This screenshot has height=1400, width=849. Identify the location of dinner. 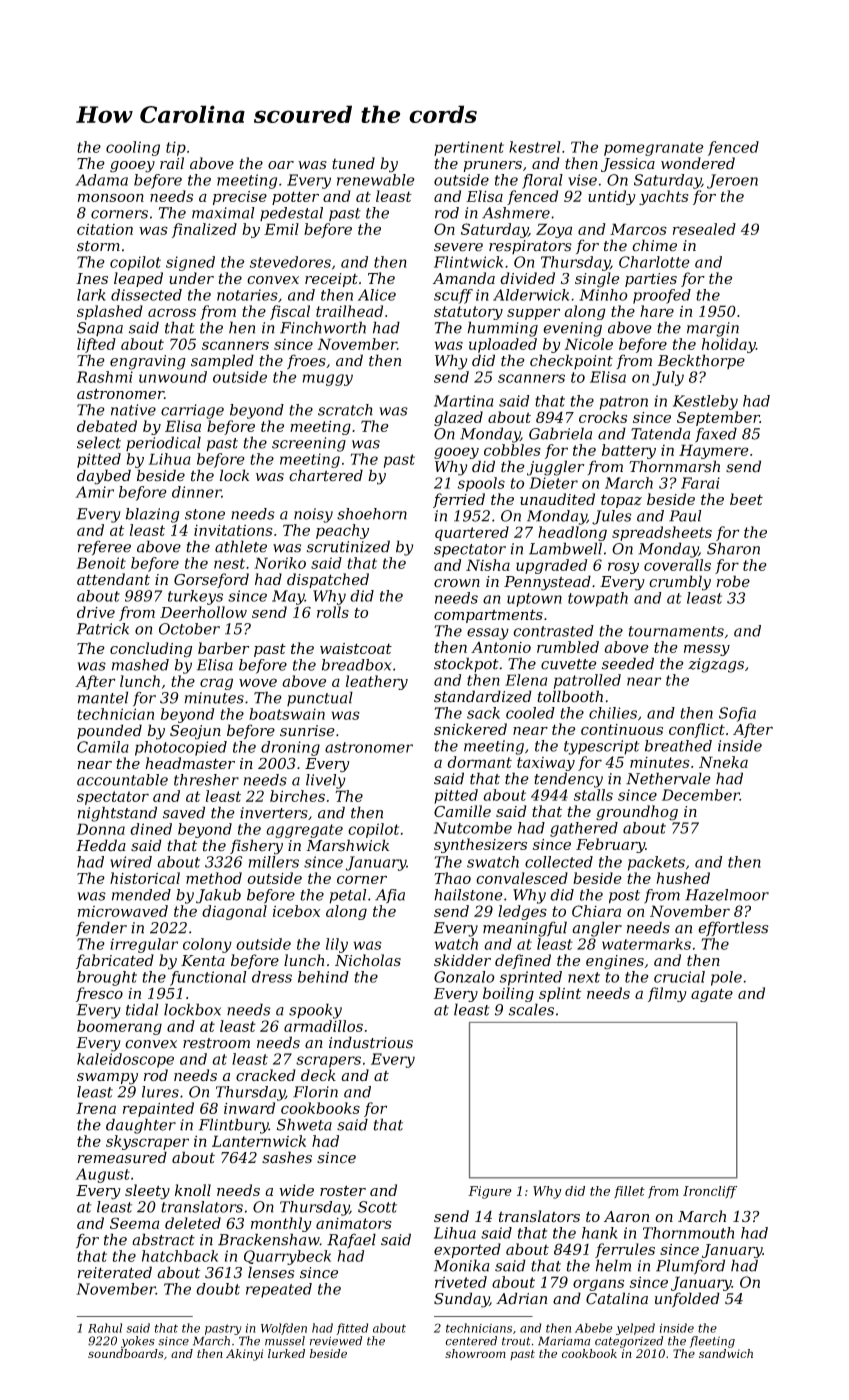
(196, 492).
